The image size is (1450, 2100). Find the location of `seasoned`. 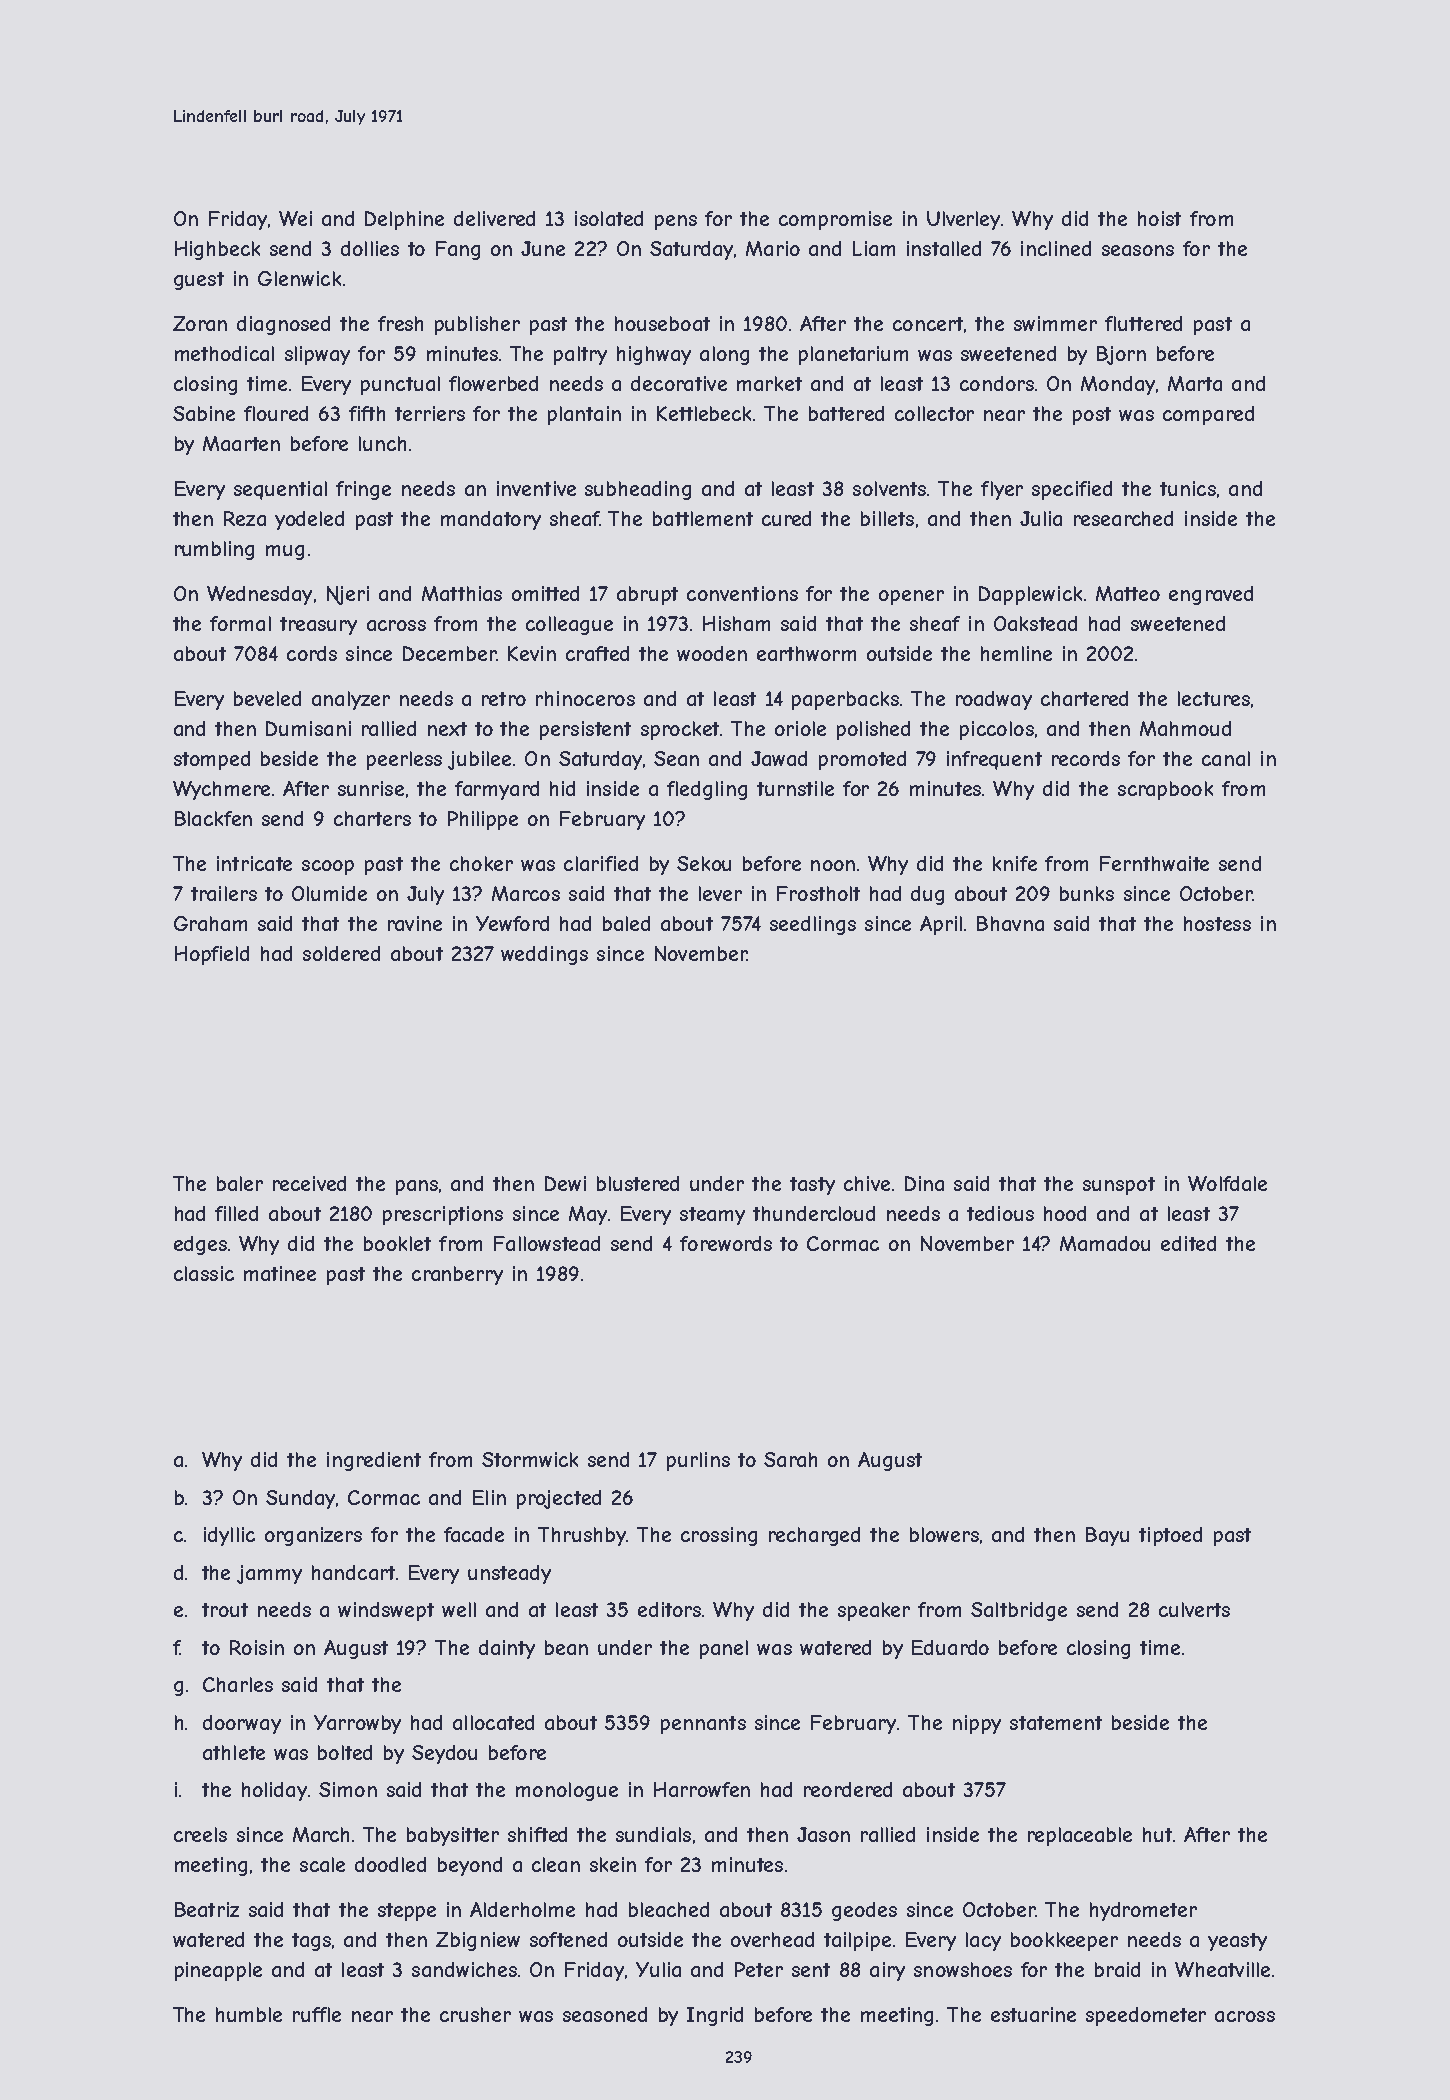

seasoned is located at coordinates (605, 2014).
